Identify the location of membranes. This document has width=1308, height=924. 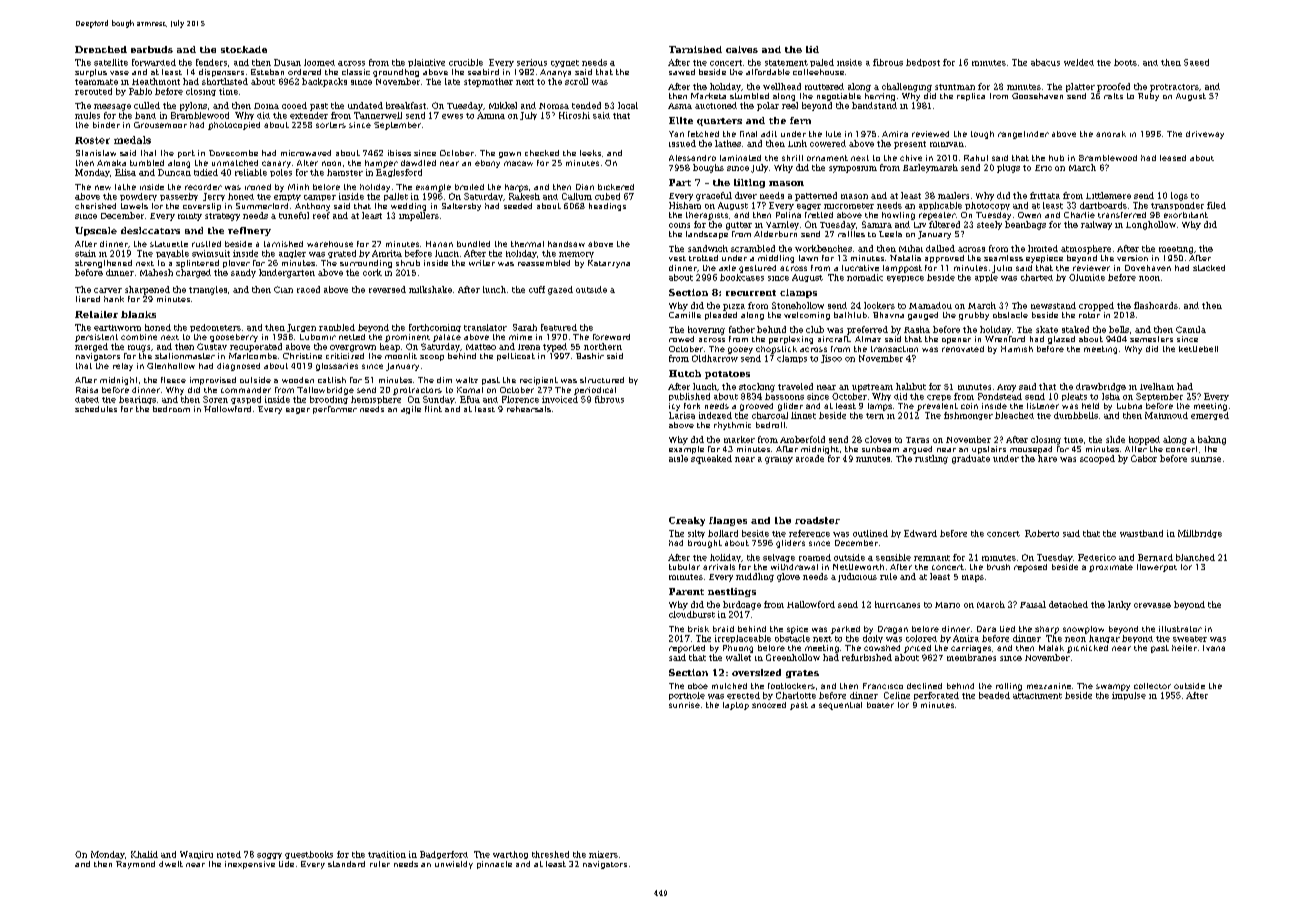
(971, 657).
